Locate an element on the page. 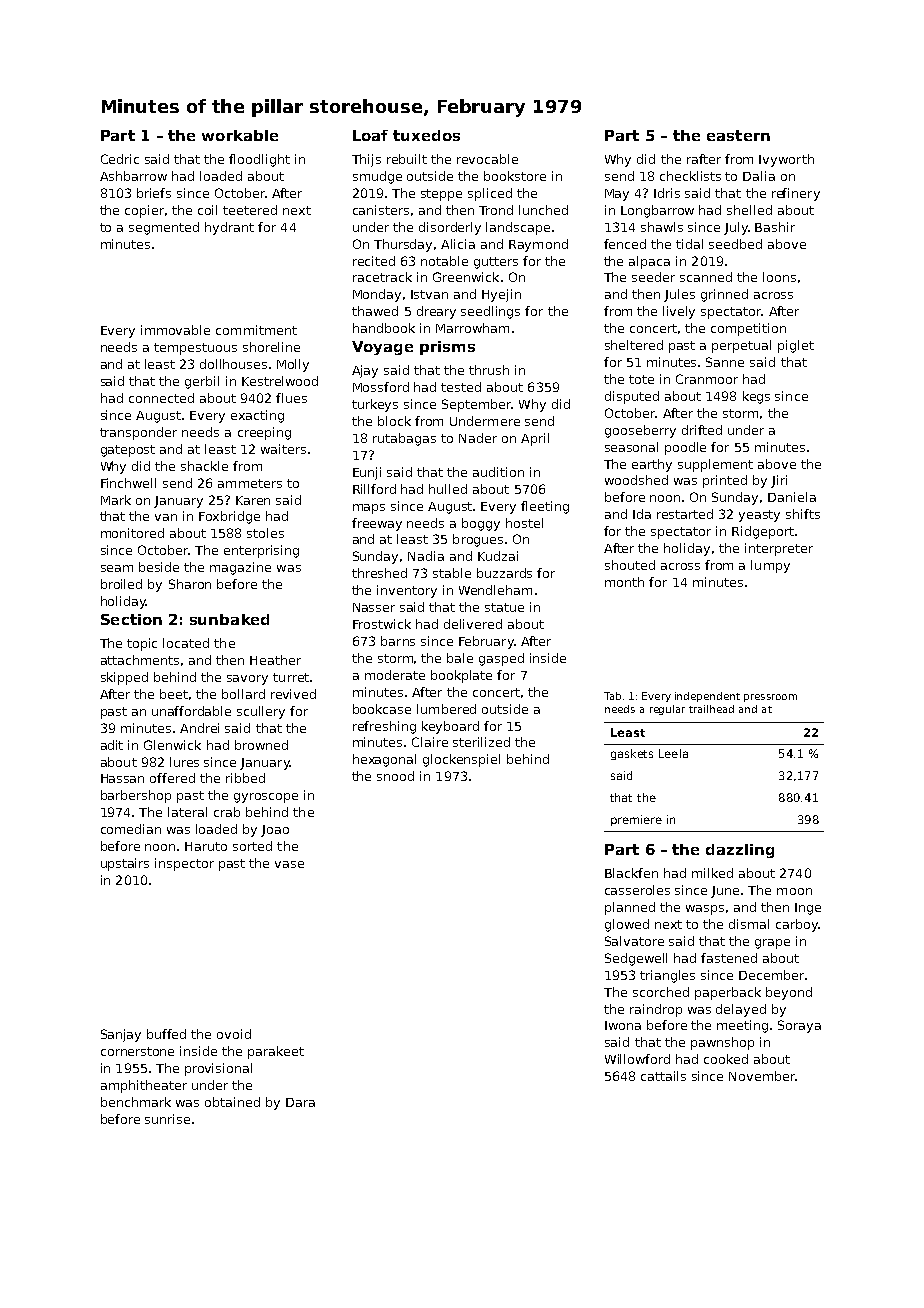 This page has width=924, height=1308. shoreline is located at coordinates (271, 347).
